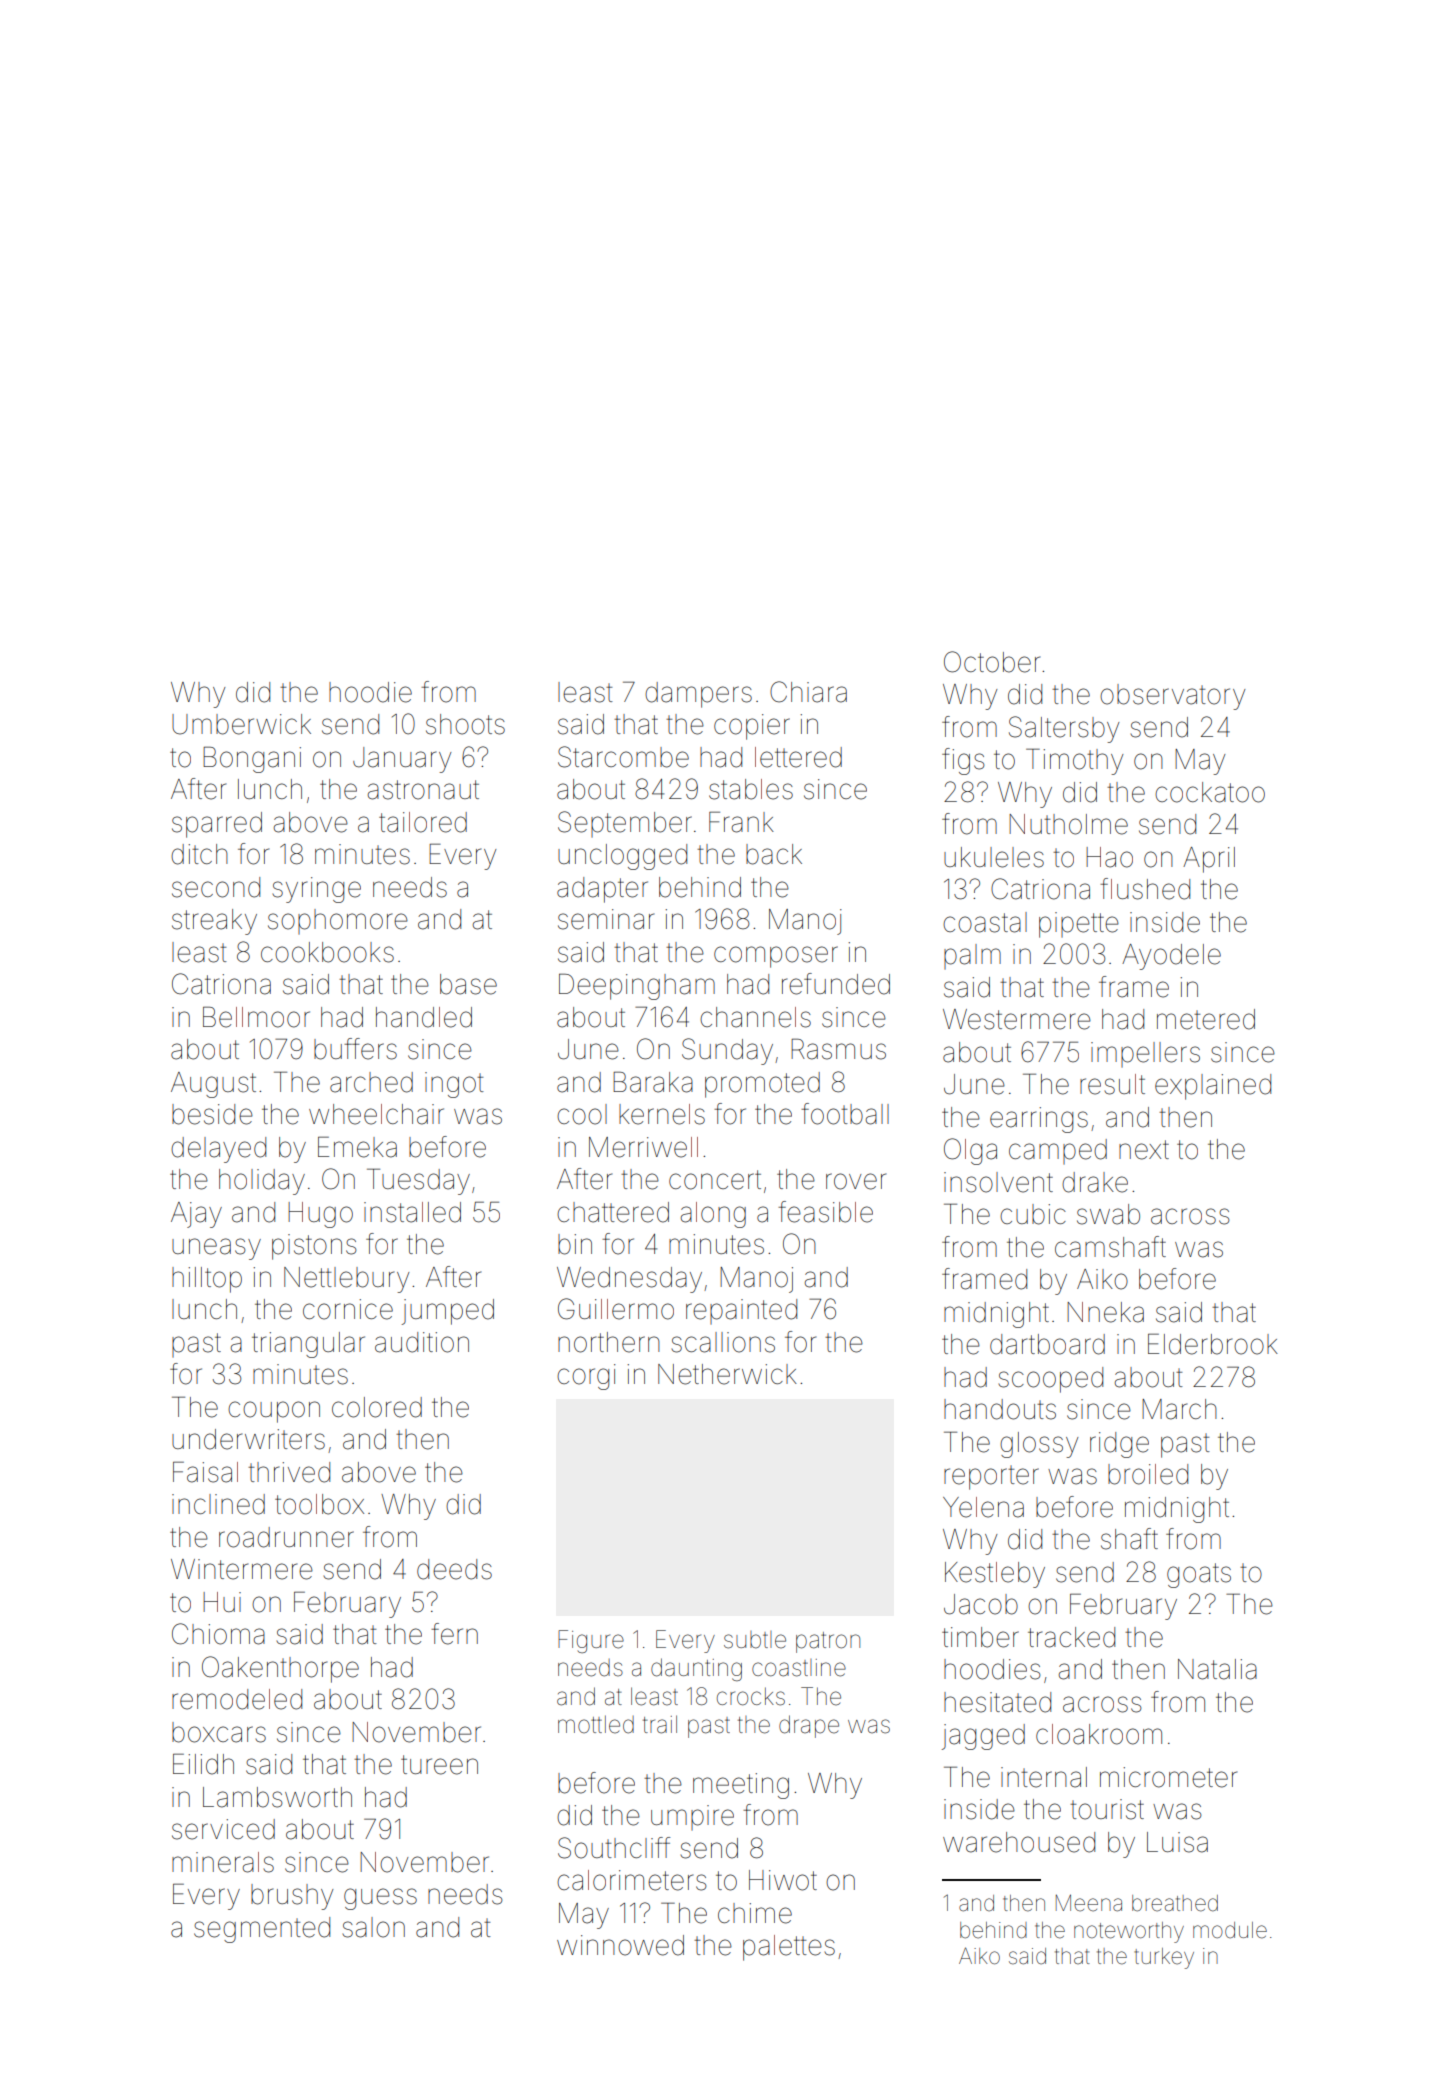 The height and width of the image is (2100, 1450). Describe the element at coordinates (752, 727) in the image. I see `copier` at that location.
